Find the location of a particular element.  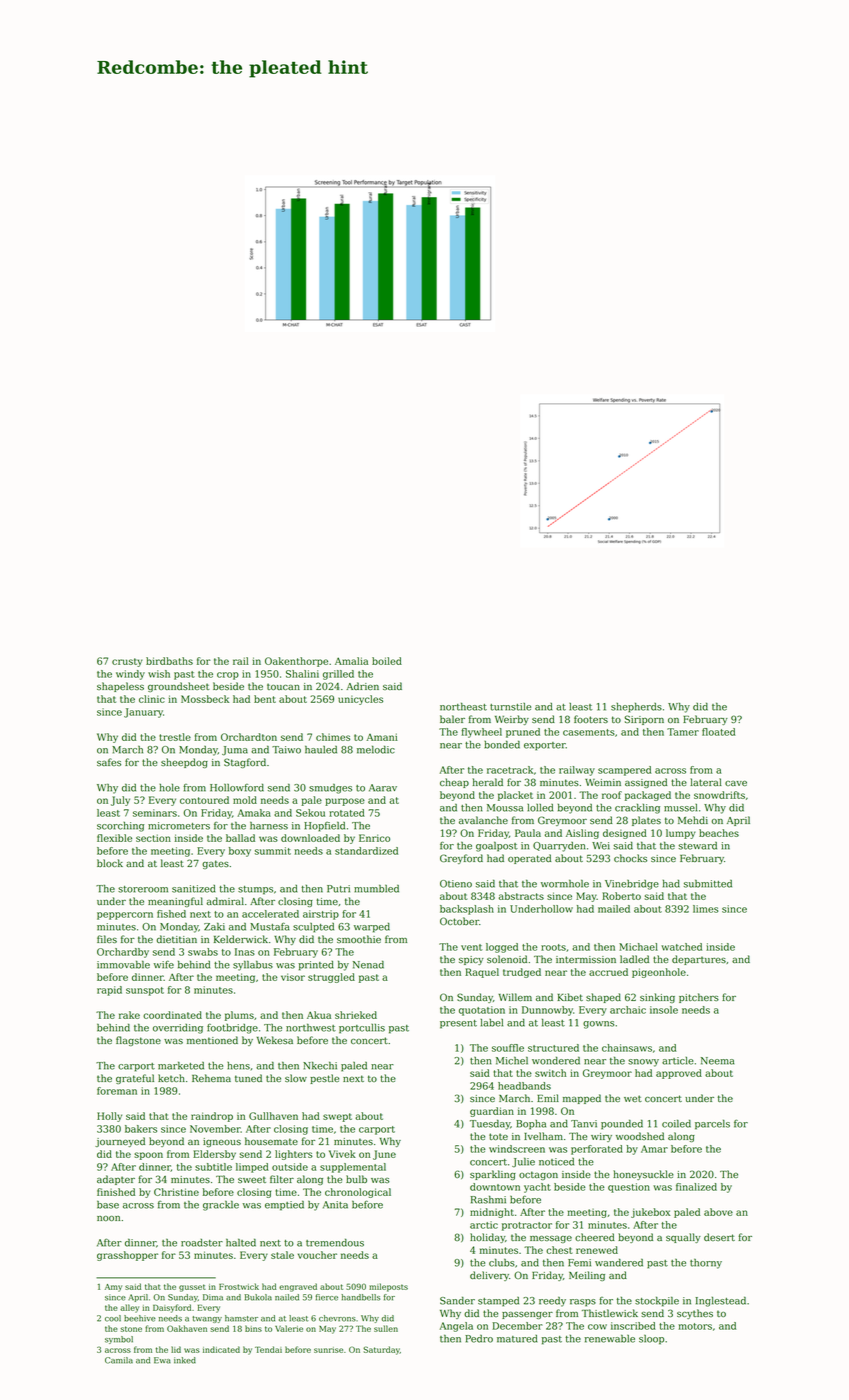

roadster is located at coordinates (202, 1243).
